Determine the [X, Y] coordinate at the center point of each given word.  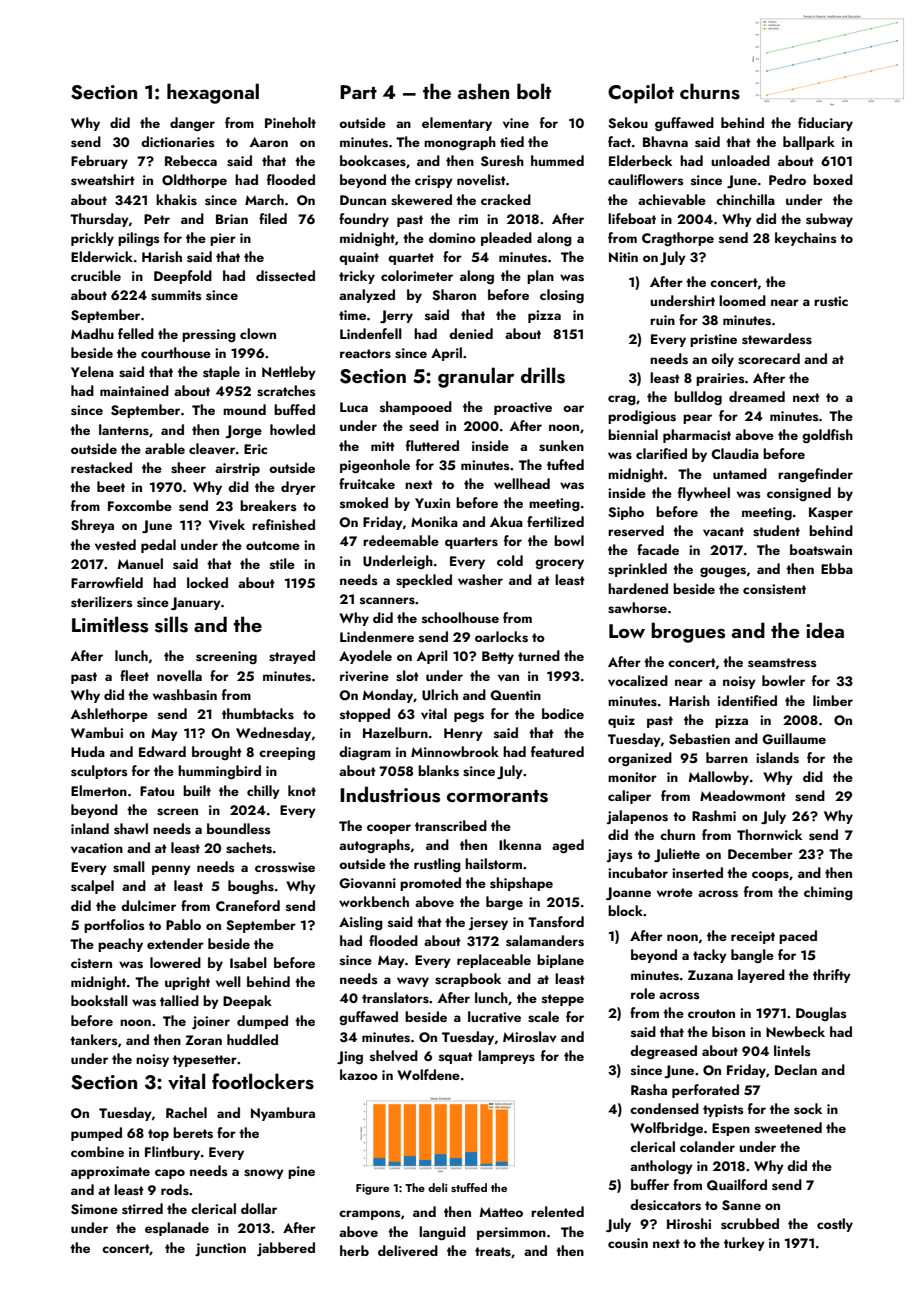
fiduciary [825, 124]
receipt [753, 937]
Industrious [390, 794]
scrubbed [750, 1224]
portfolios [114, 926]
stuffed [469, 1187]
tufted [565, 464]
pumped [96, 1134]
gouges [723, 572]
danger [192, 124]
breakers [268, 505]
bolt [534, 91]
